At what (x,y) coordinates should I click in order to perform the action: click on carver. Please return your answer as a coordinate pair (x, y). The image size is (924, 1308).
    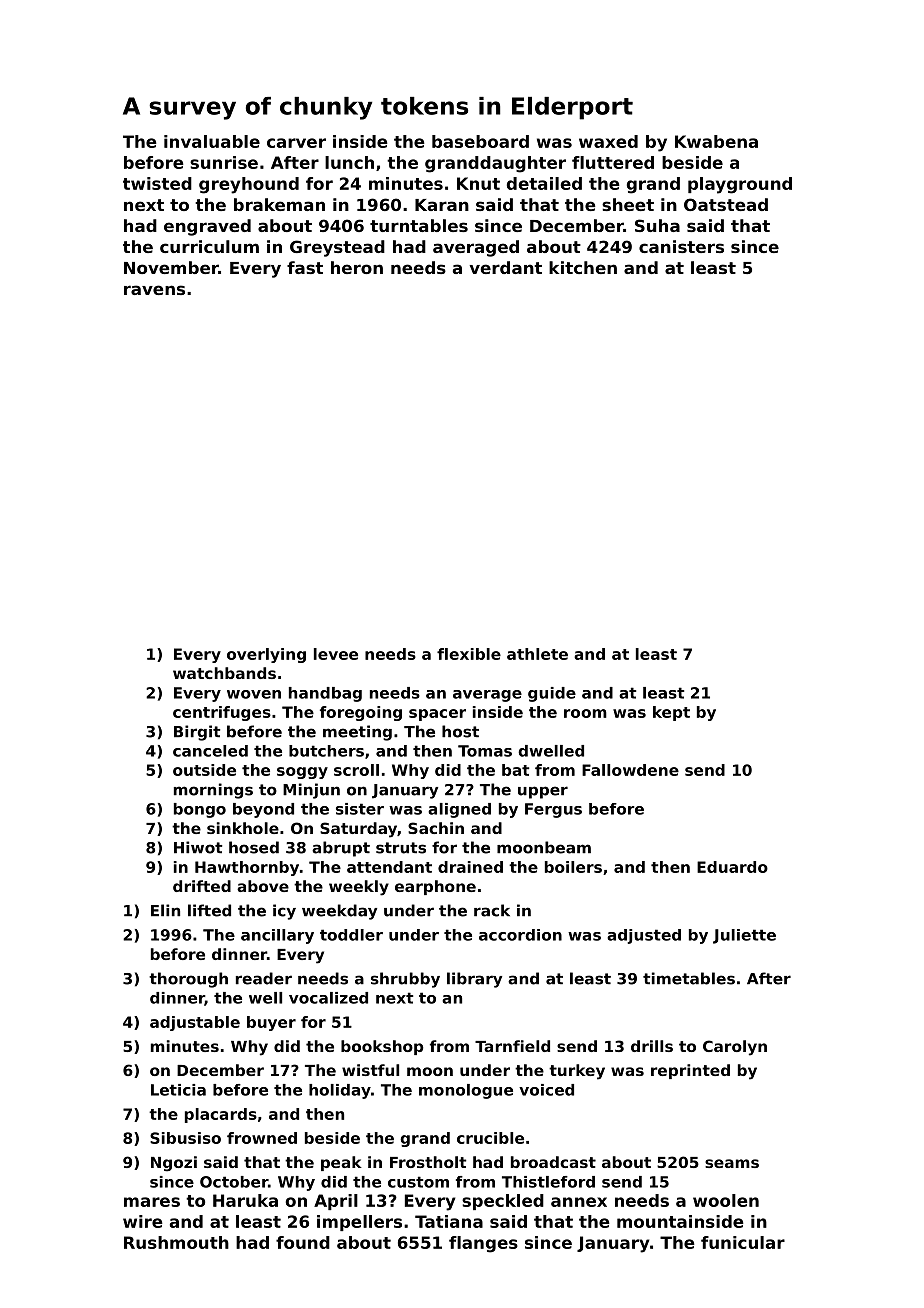
    Looking at the image, I should click on (296, 143).
